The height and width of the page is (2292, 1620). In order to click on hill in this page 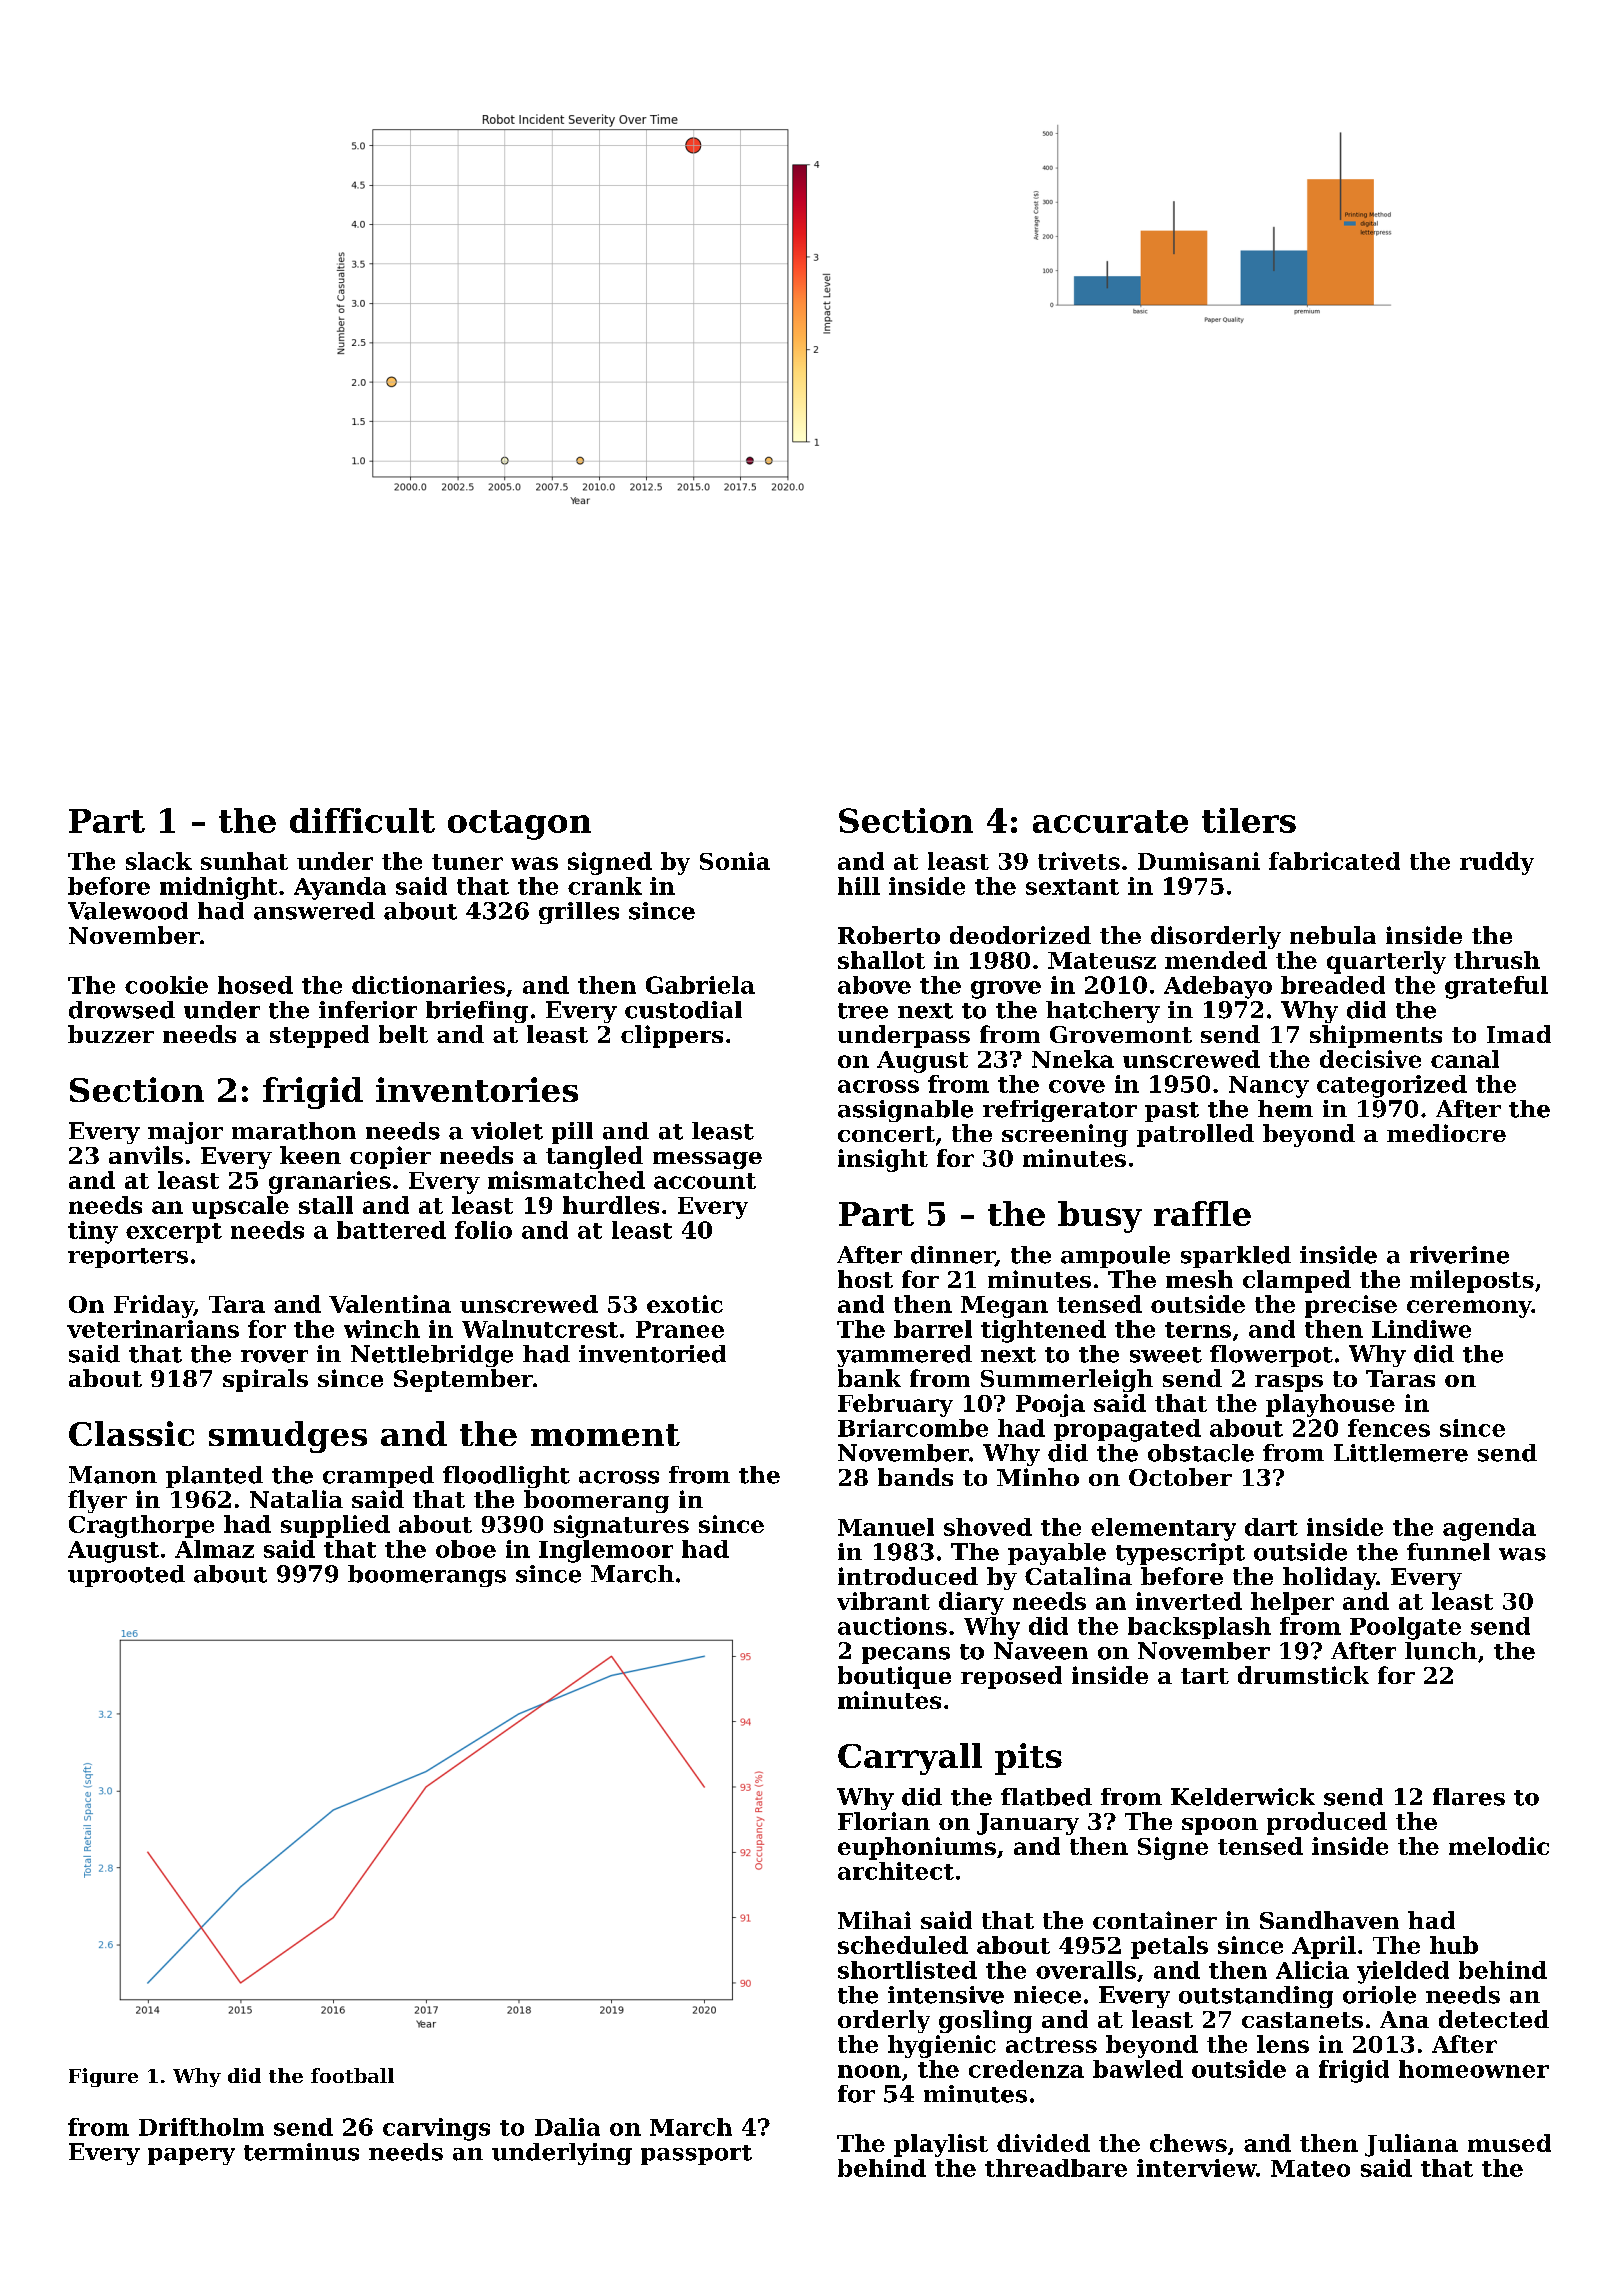, I will do `click(859, 886)`.
